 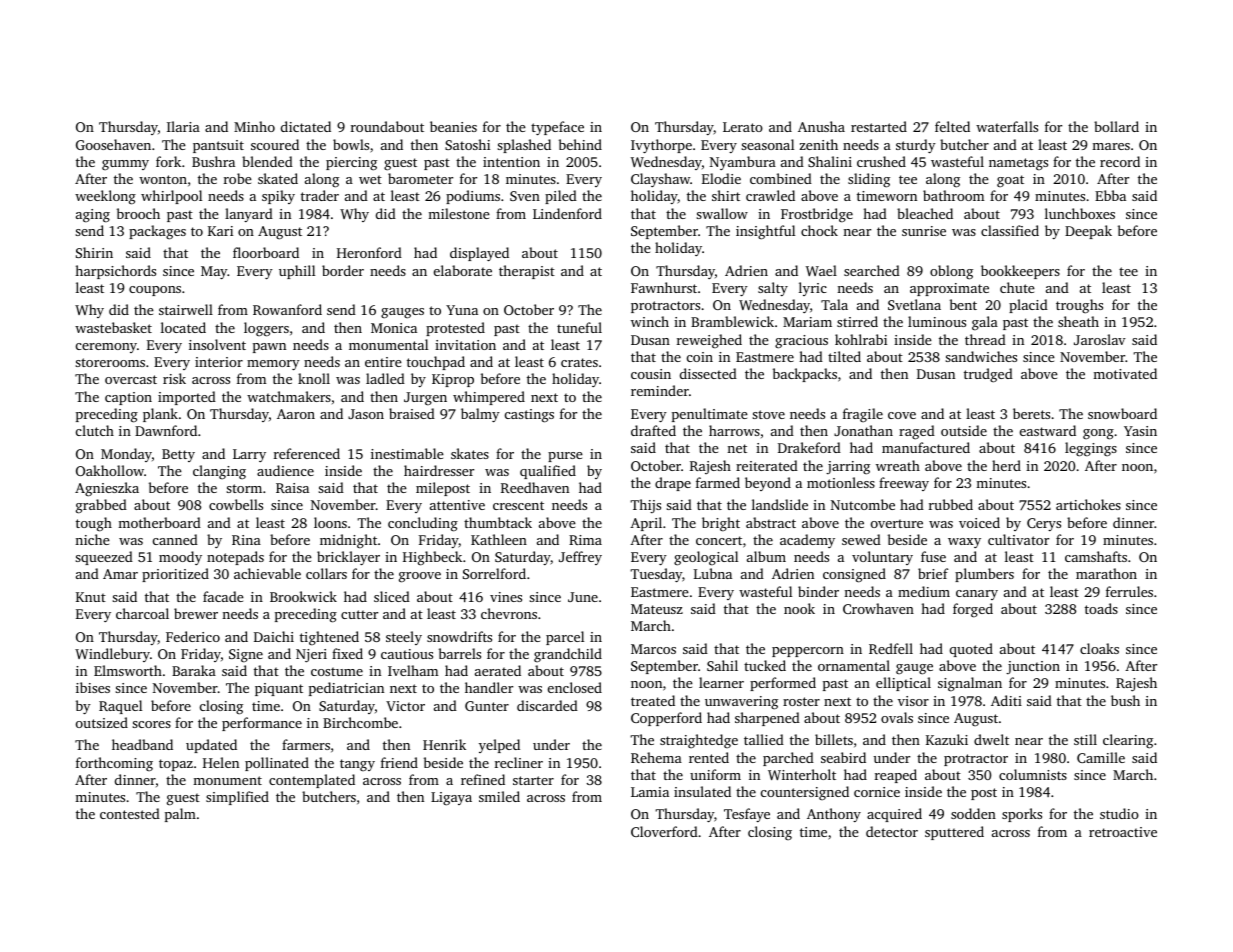 I want to click on attentive, so click(x=457, y=505).
